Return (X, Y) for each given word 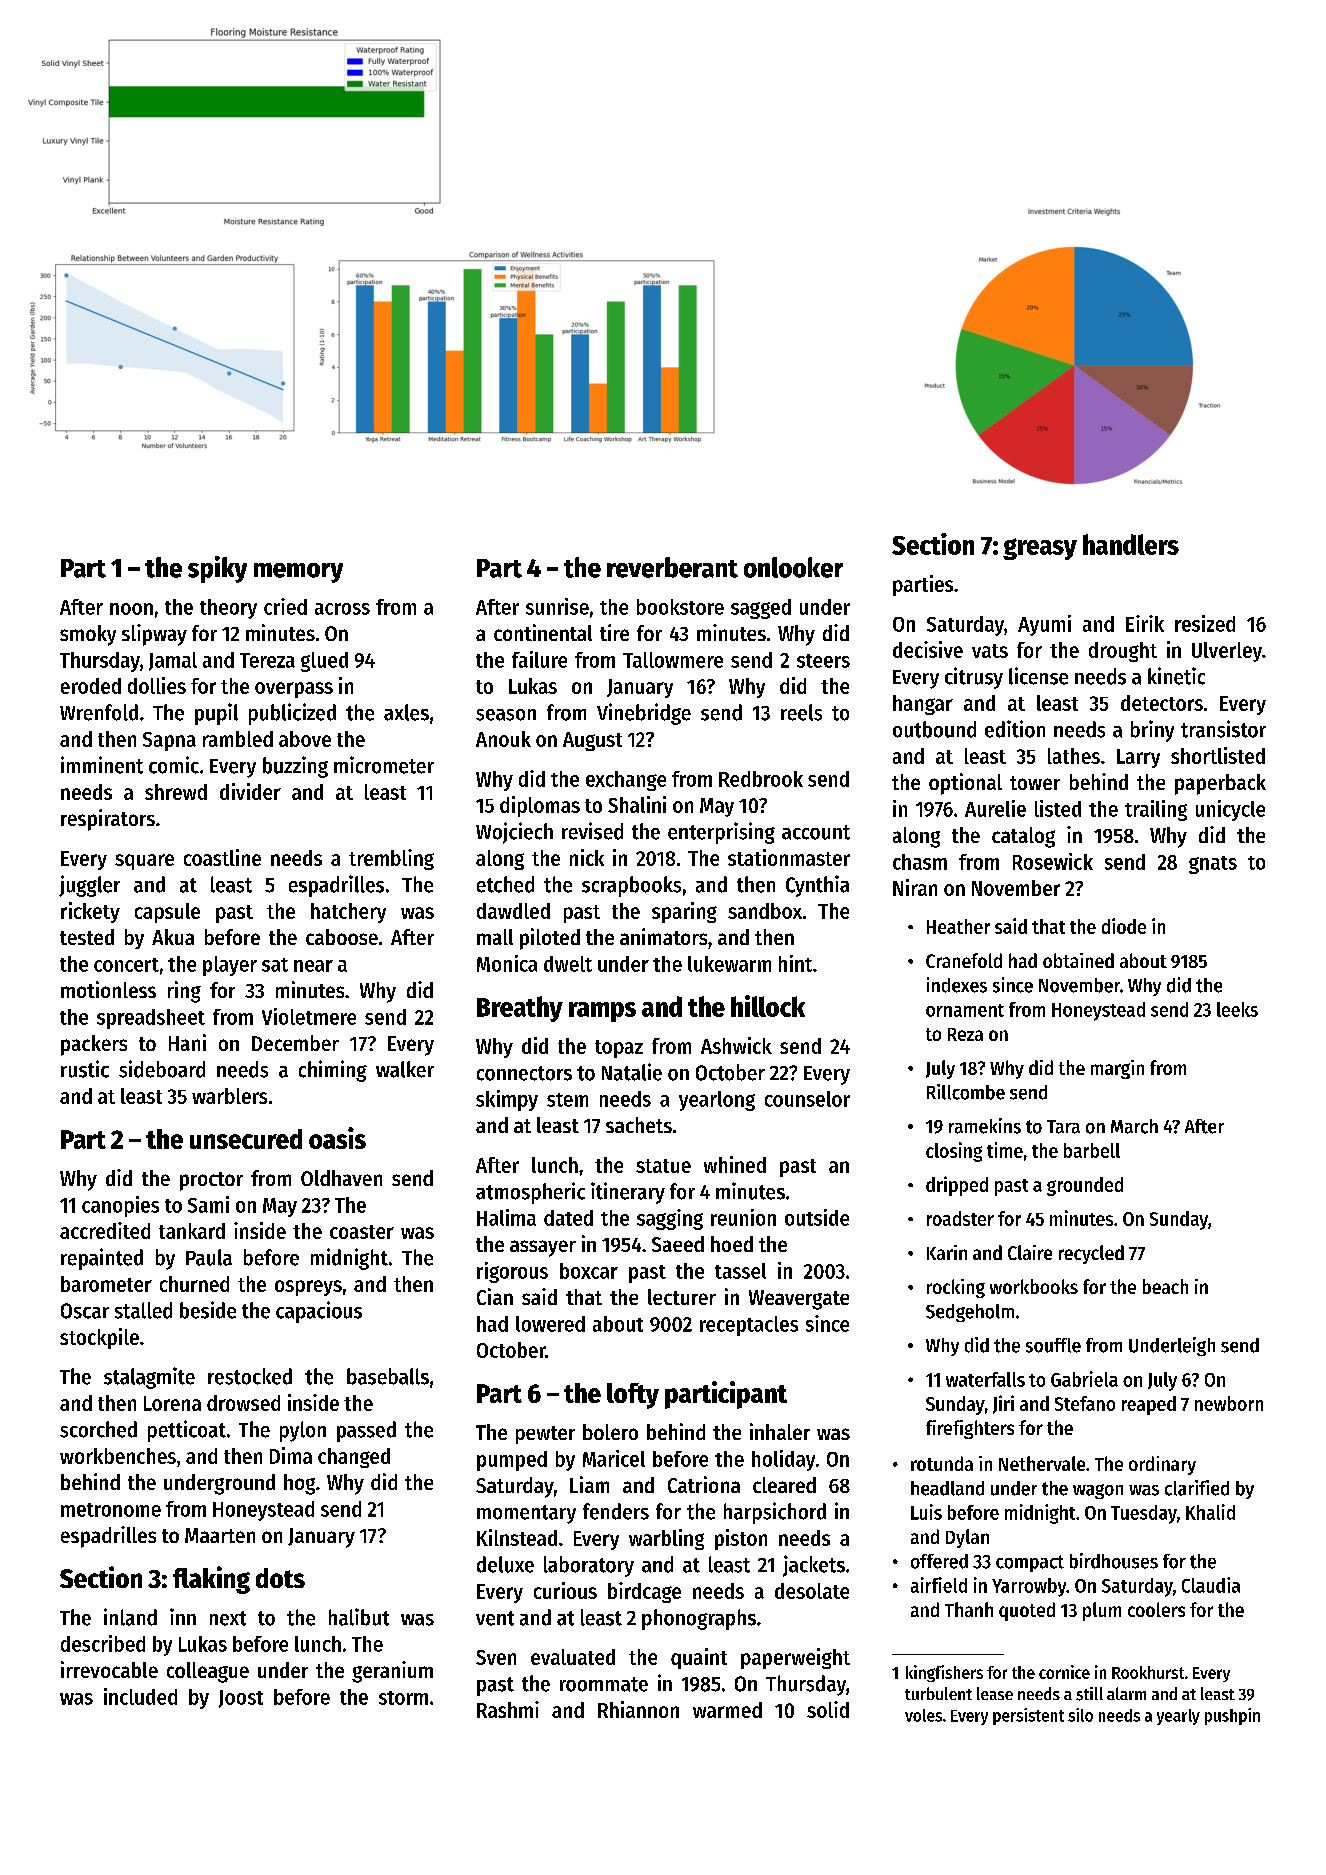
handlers (1131, 544)
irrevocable (109, 1669)
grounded (1085, 1186)
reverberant (672, 567)
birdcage (644, 1592)
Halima (506, 1217)
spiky (217, 569)
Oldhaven (341, 1178)
